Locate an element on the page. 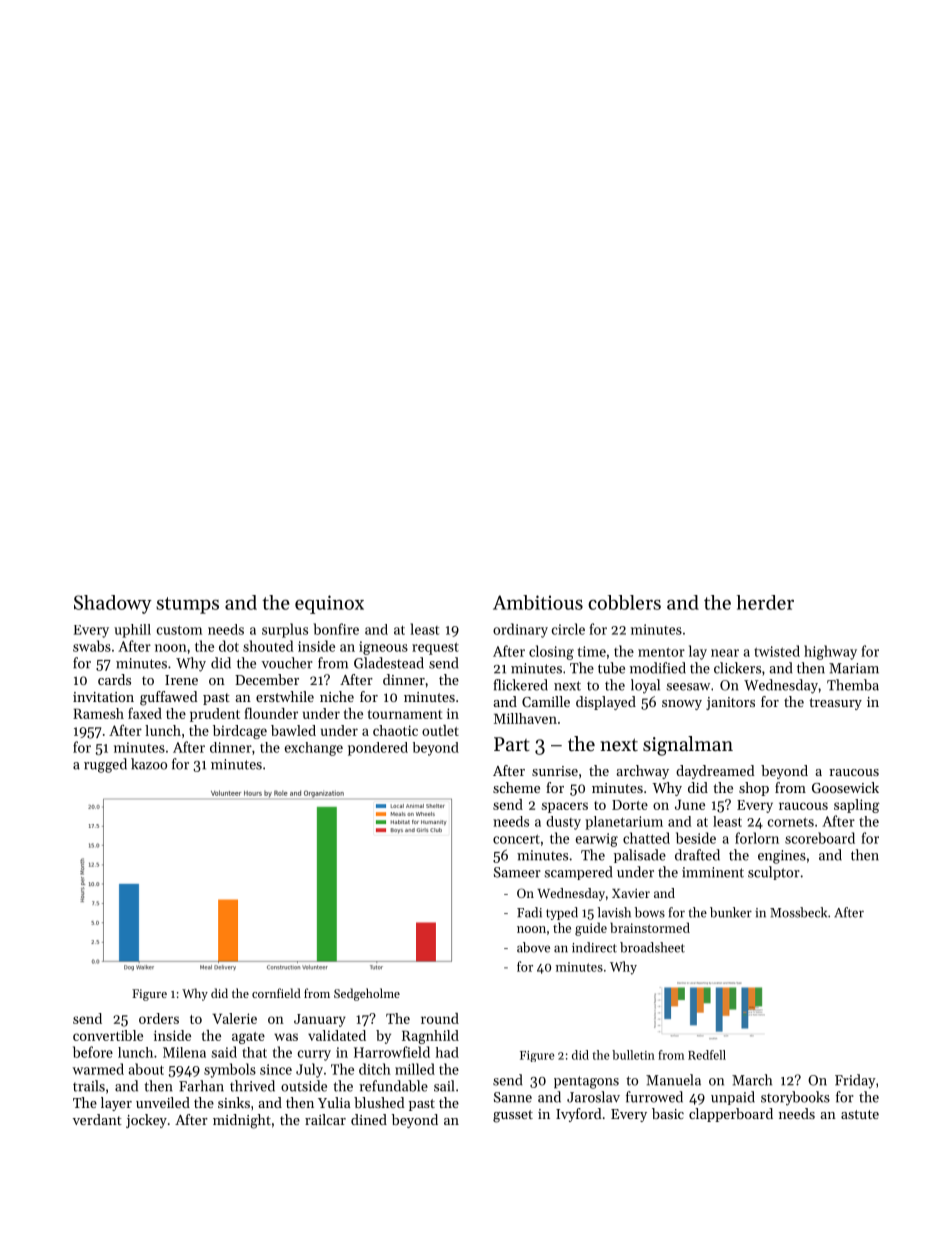 This page has width=952, height=1233. broadsheet is located at coordinates (652, 947).
